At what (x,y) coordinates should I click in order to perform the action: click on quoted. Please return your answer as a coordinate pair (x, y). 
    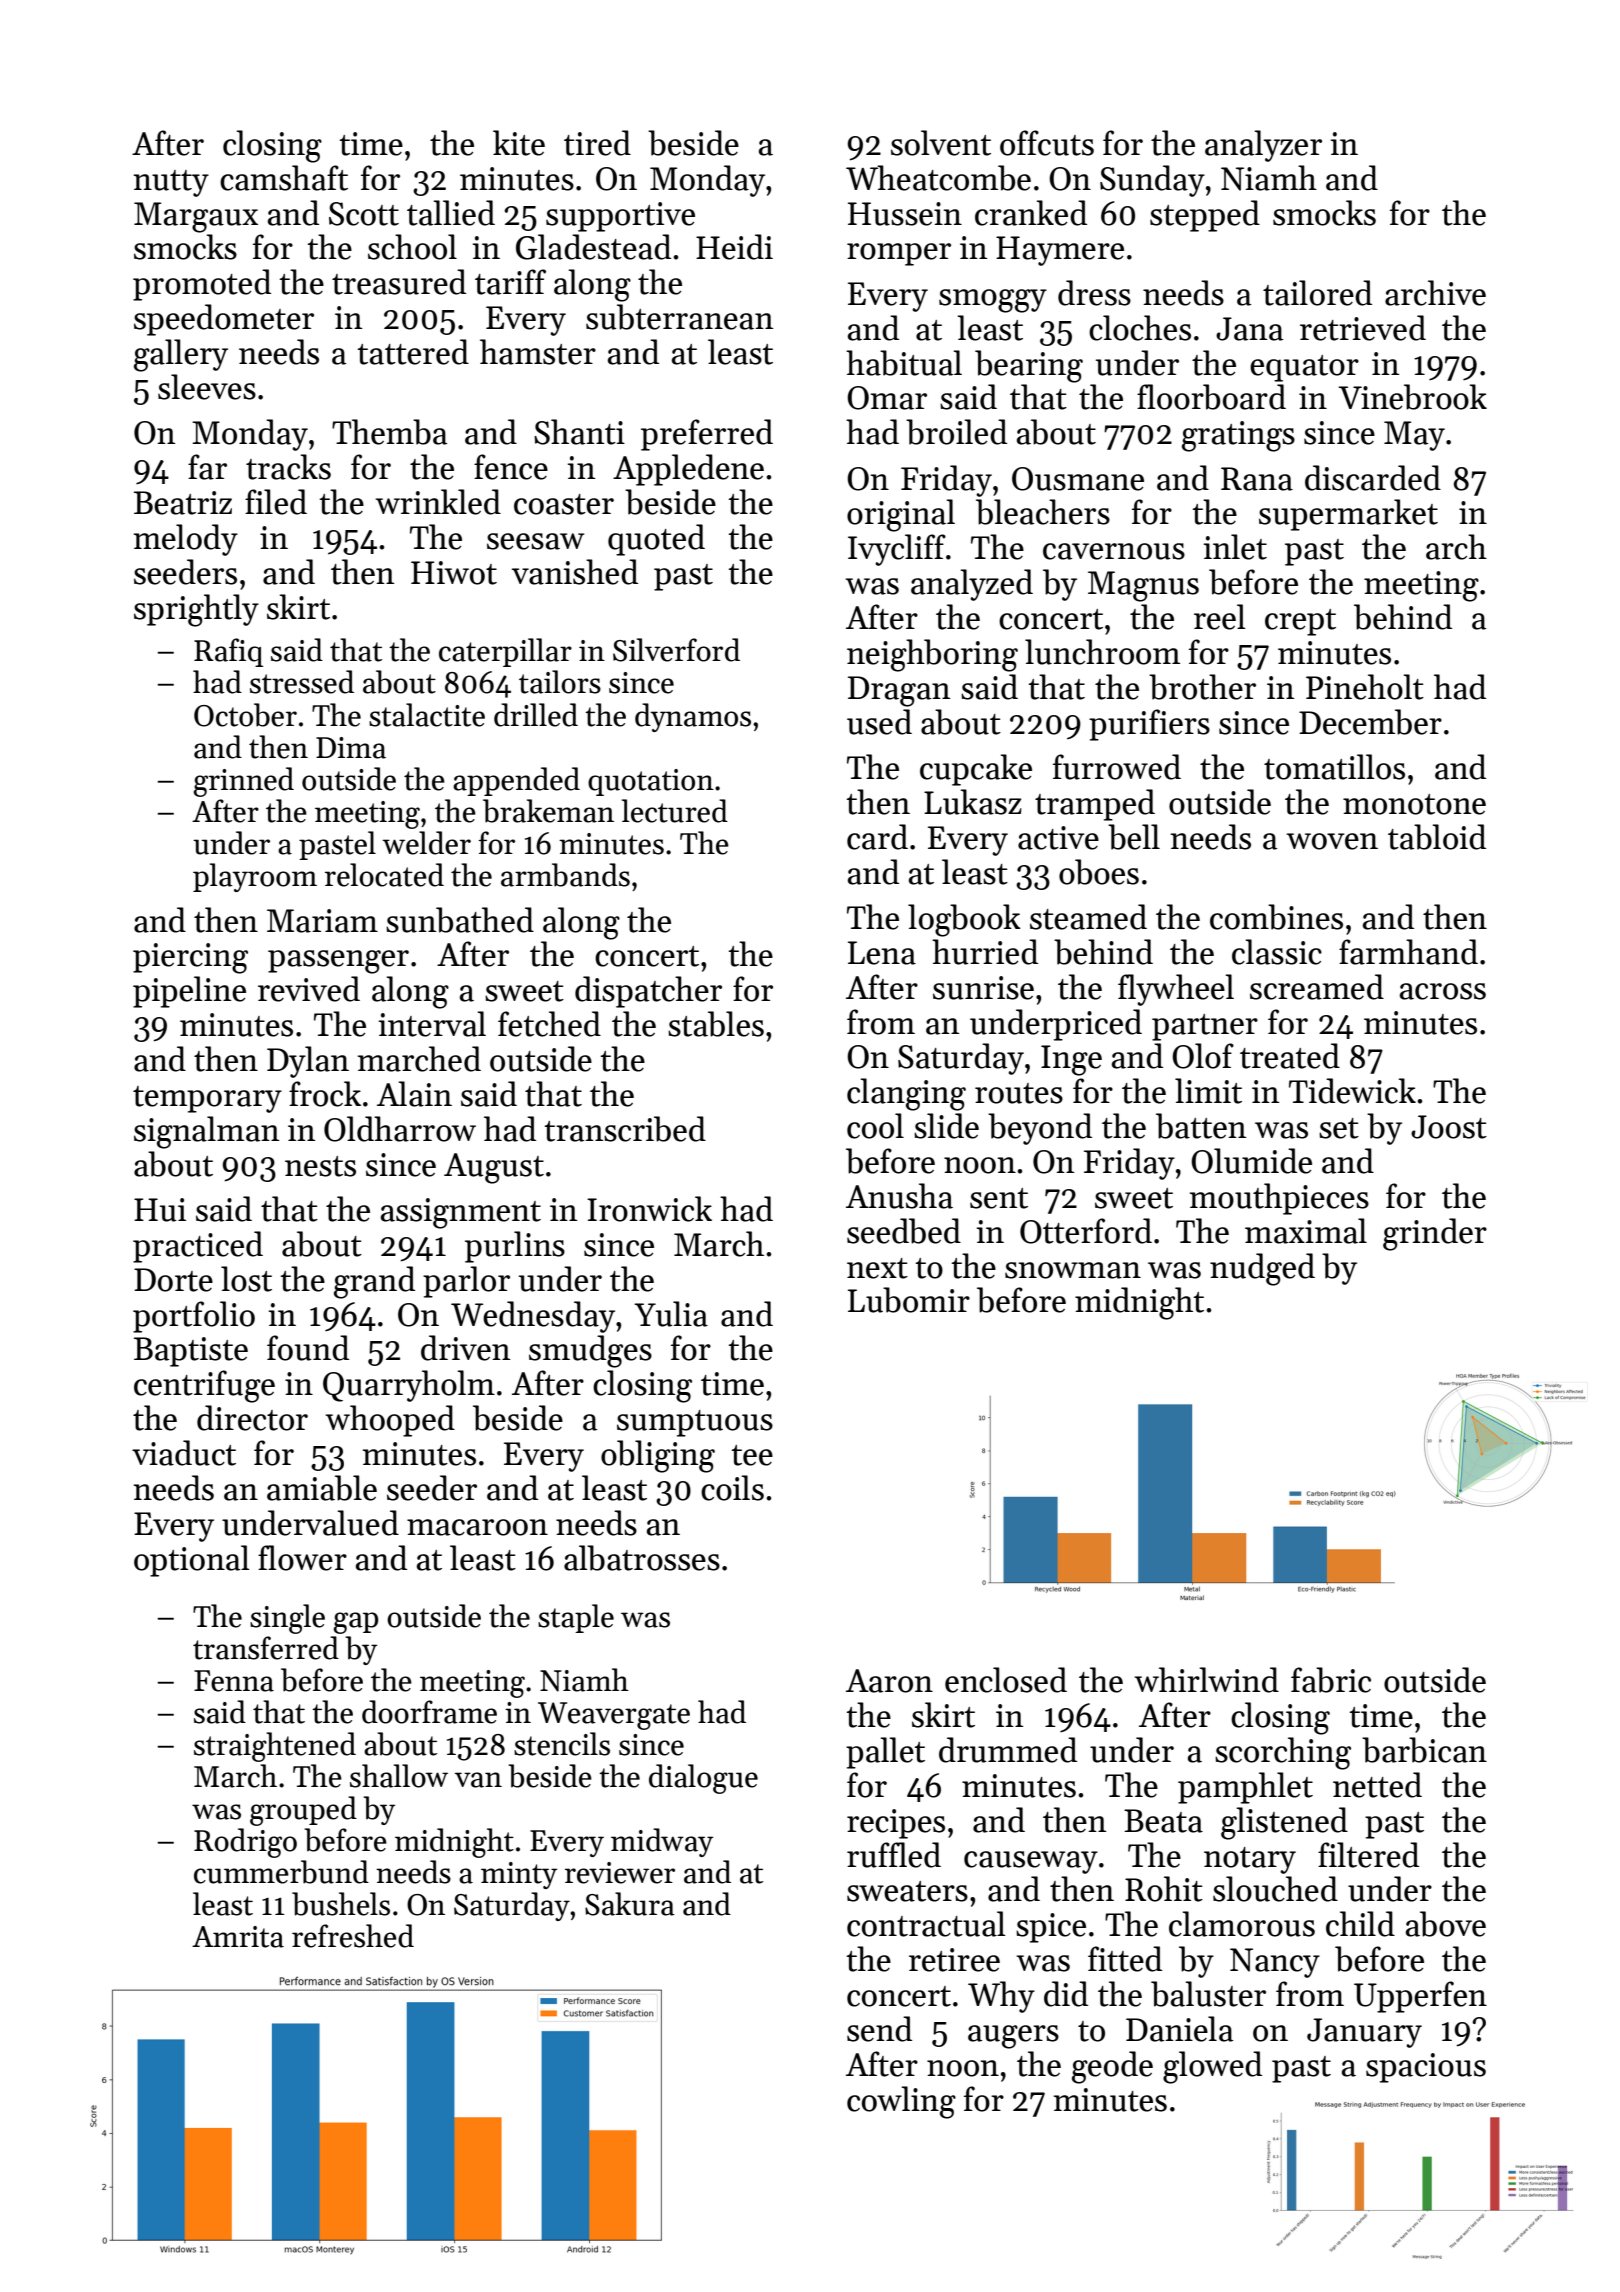
    Looking at the image, I should click on (656, 540).
